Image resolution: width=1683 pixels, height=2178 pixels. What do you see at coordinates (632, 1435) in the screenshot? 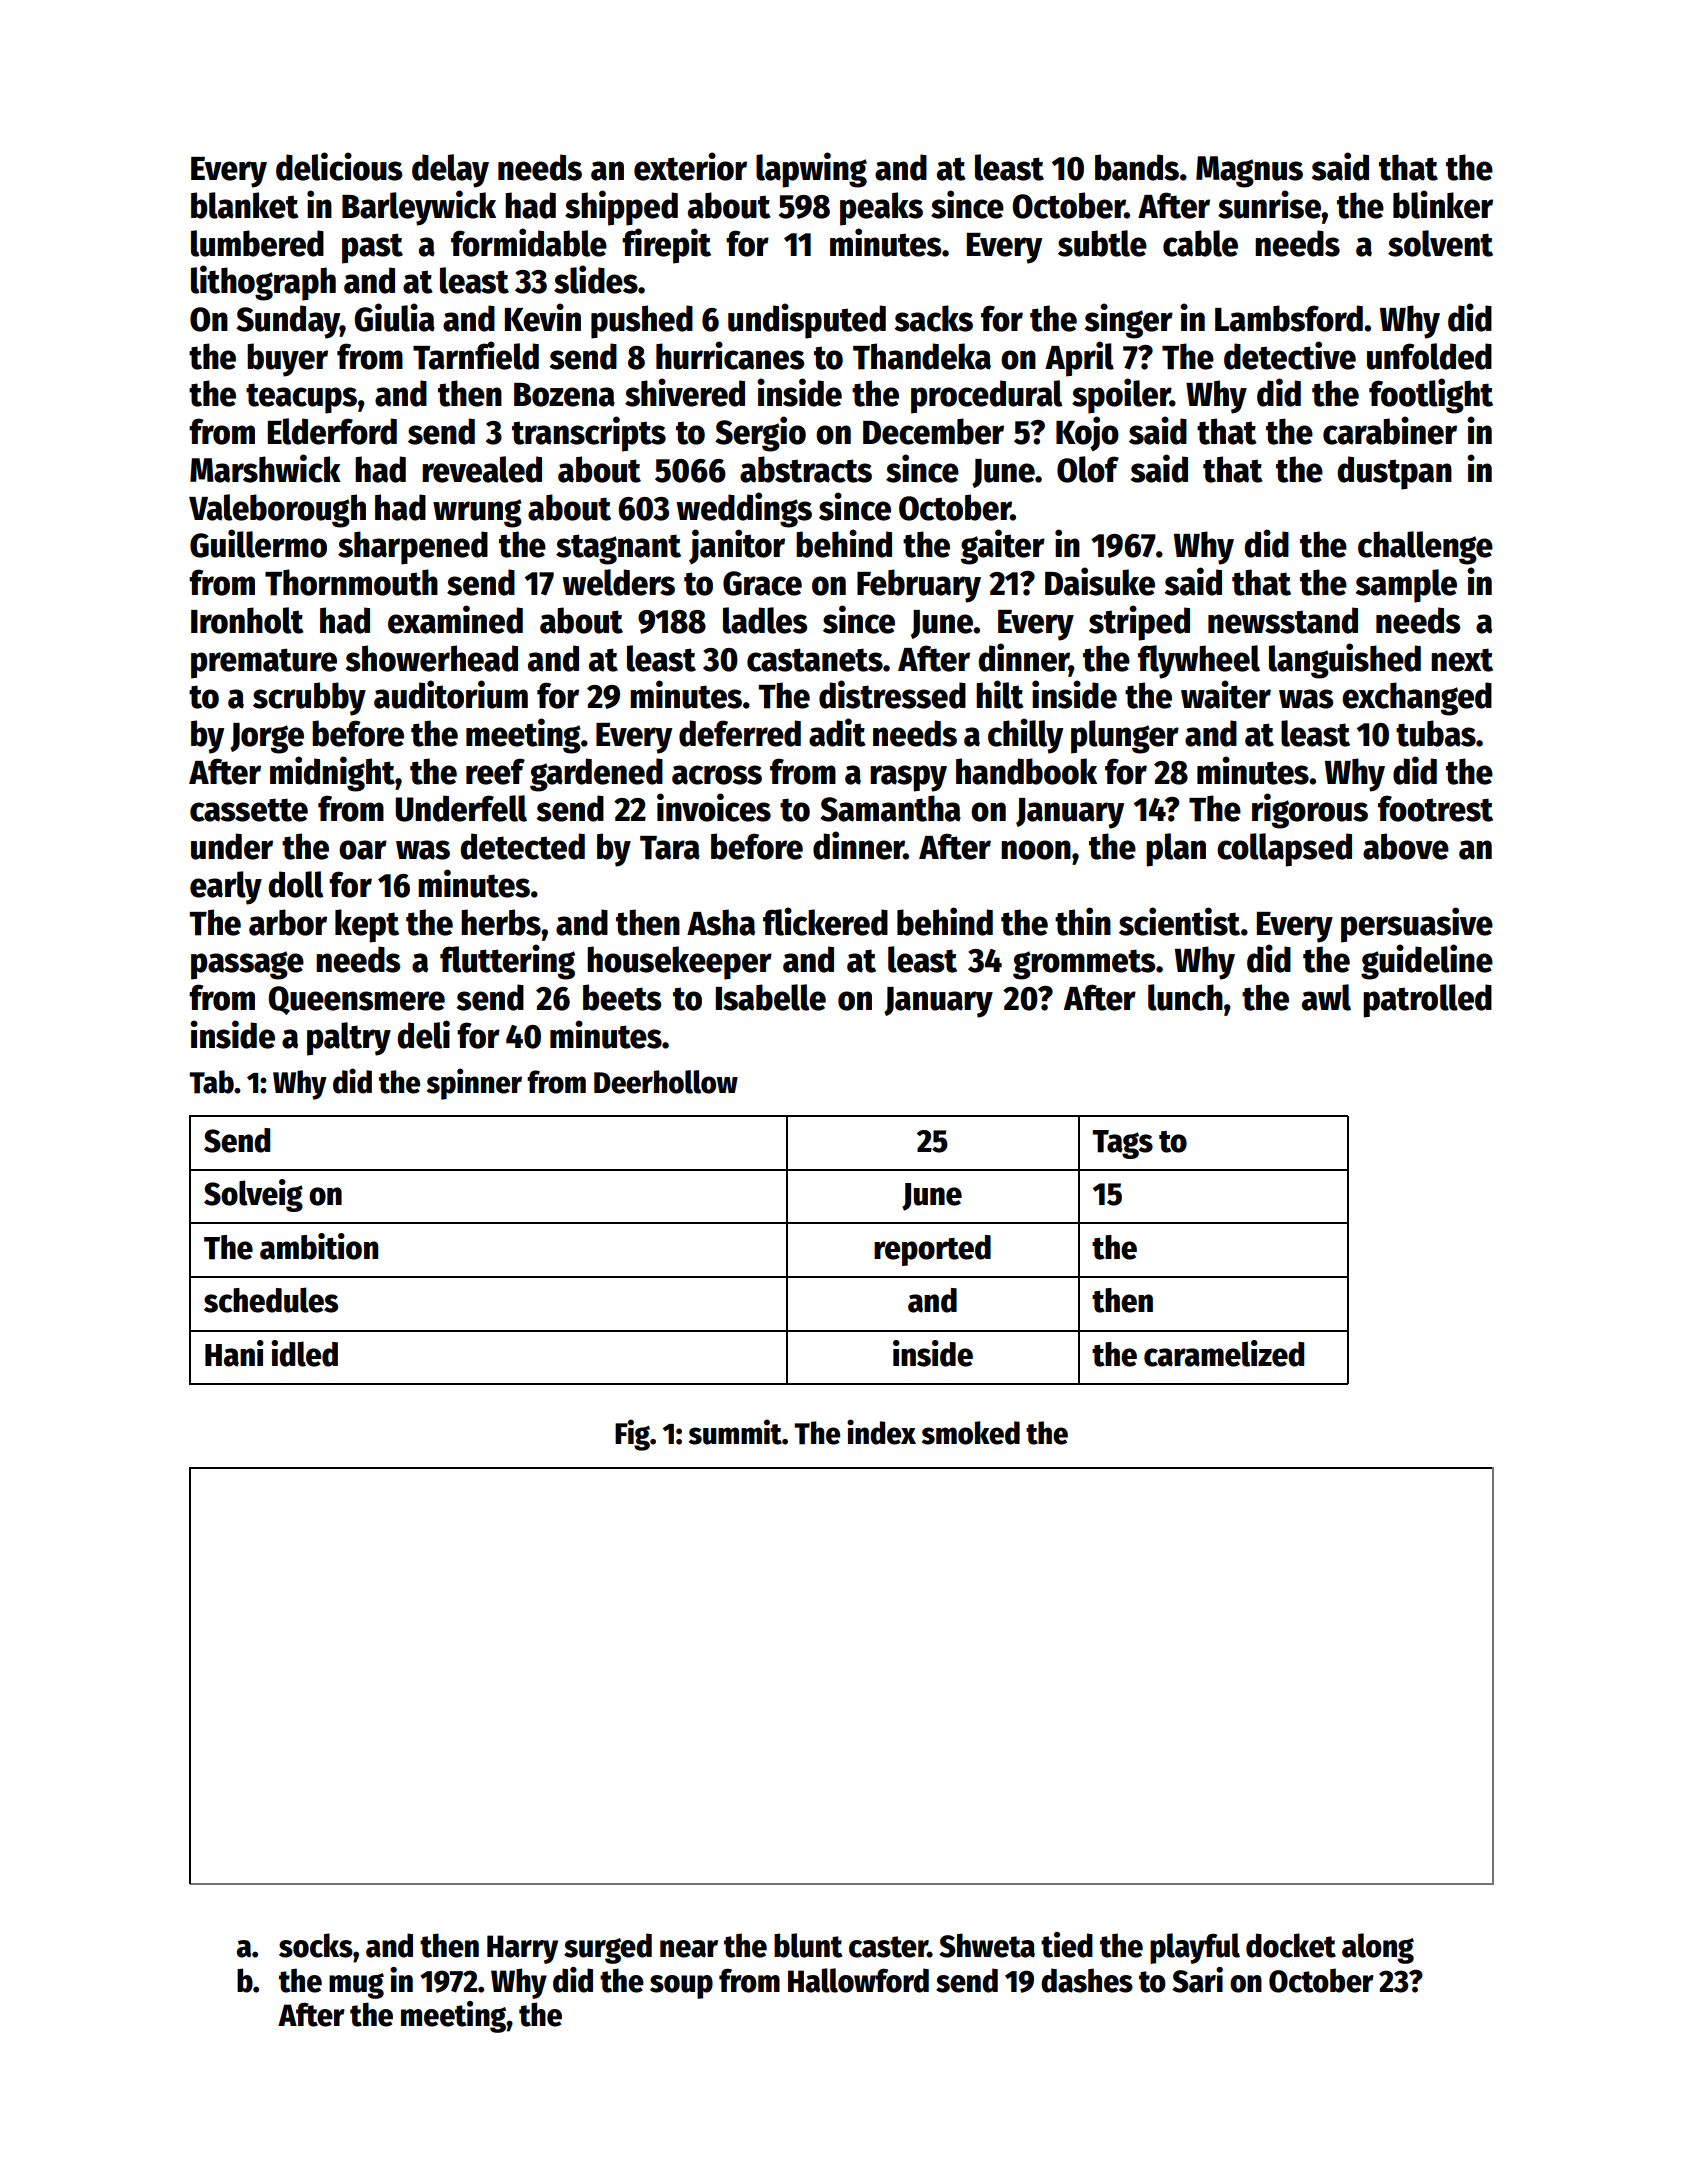
I see `Fig` at bounding box center [632, 1435].
